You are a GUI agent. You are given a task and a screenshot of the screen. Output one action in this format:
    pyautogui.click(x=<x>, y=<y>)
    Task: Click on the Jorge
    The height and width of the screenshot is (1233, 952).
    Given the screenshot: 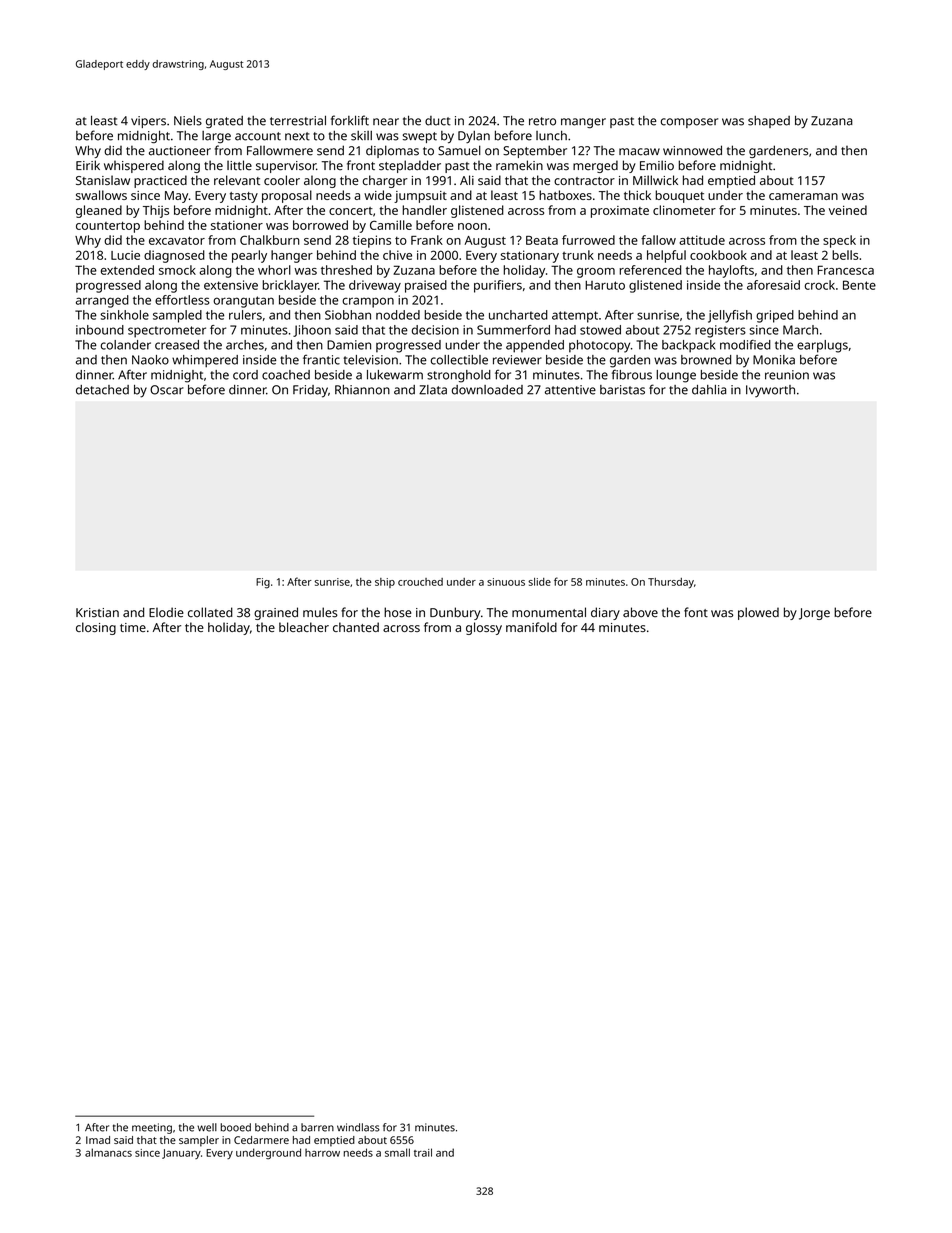 What is the action you would take?
    pyautogui.click(x=814, y=614)
